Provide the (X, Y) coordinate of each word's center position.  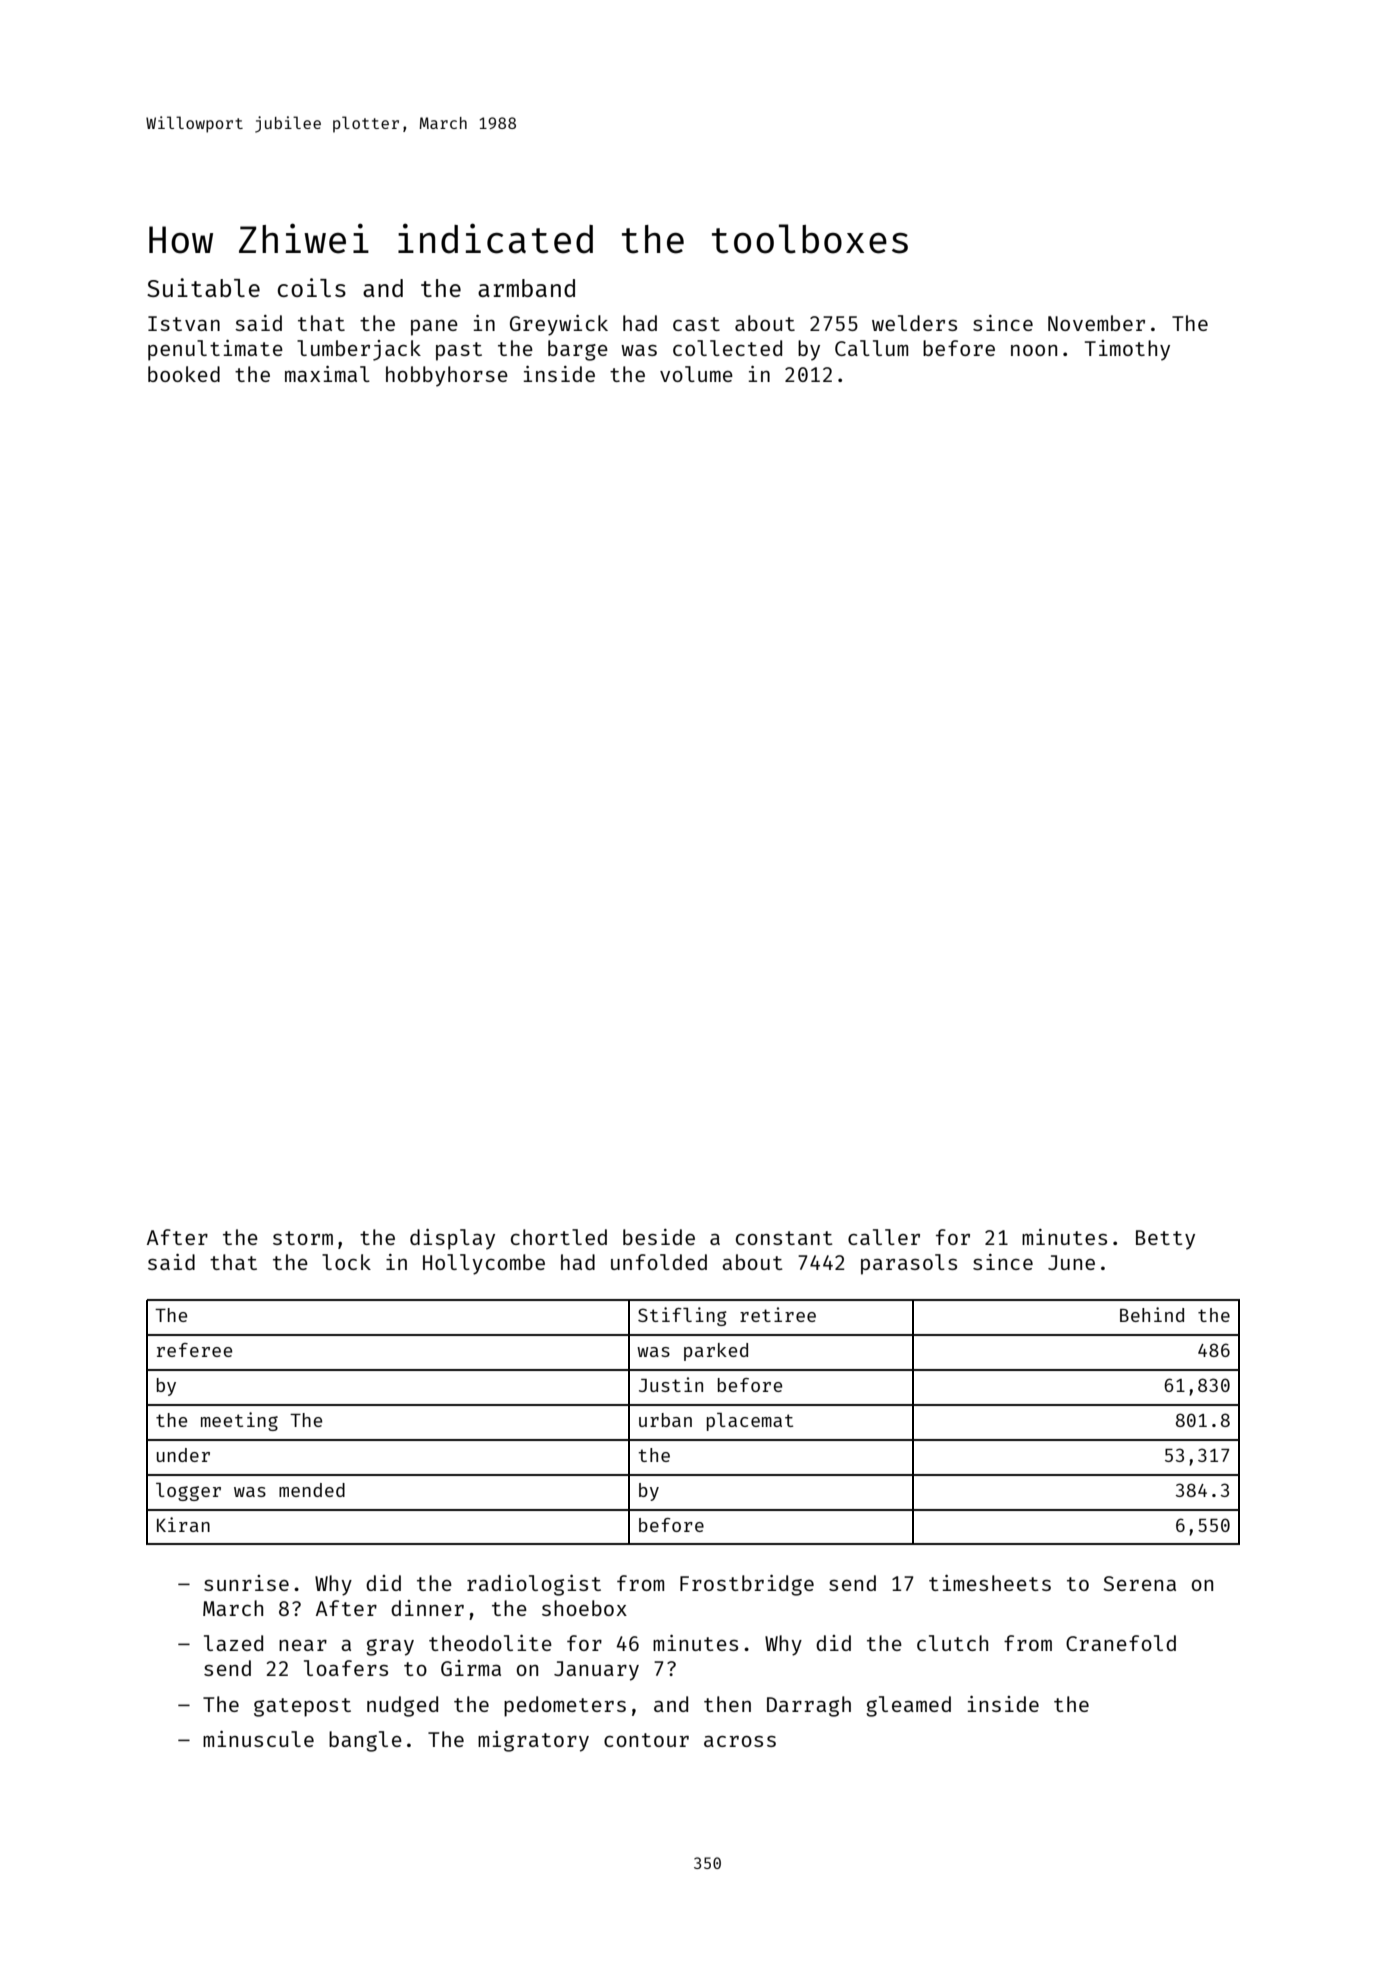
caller (884, 1237)
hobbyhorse (447, 376)
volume (696, 374)
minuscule (258, 1739)
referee (194, 1350)
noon (1034, 350)
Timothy (1127, 350)
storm (303, 1238)
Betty (1165, 1240)
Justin (671, 1384)
